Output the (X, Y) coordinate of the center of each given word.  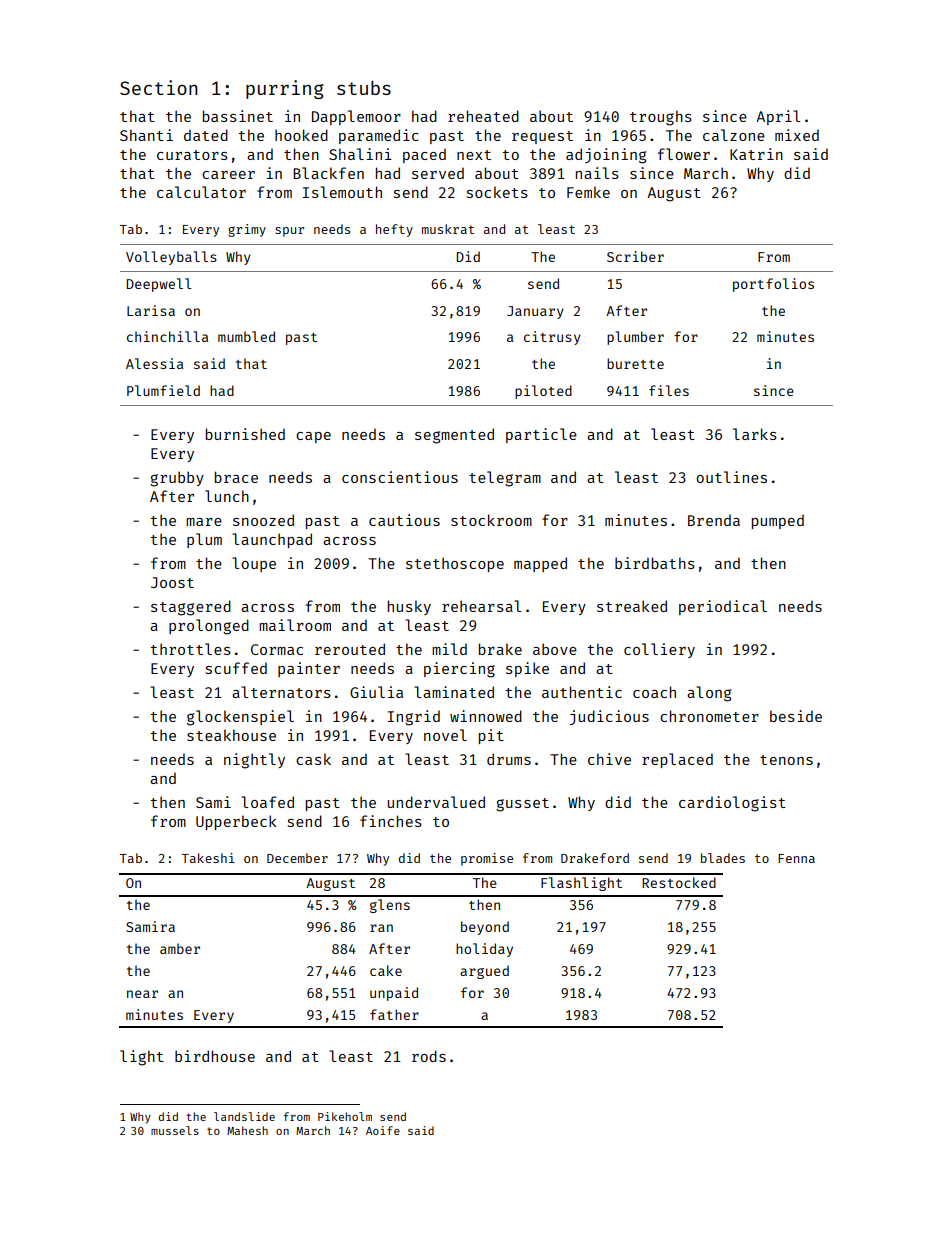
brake (500, 649)
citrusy (552, 338)
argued (484, 972)
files (669, 390)
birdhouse (215, 1056)
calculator (201, 192)
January (535, 312)
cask (313, 759)
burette (635, 363)
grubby (177, 479)
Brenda (714, 520)
